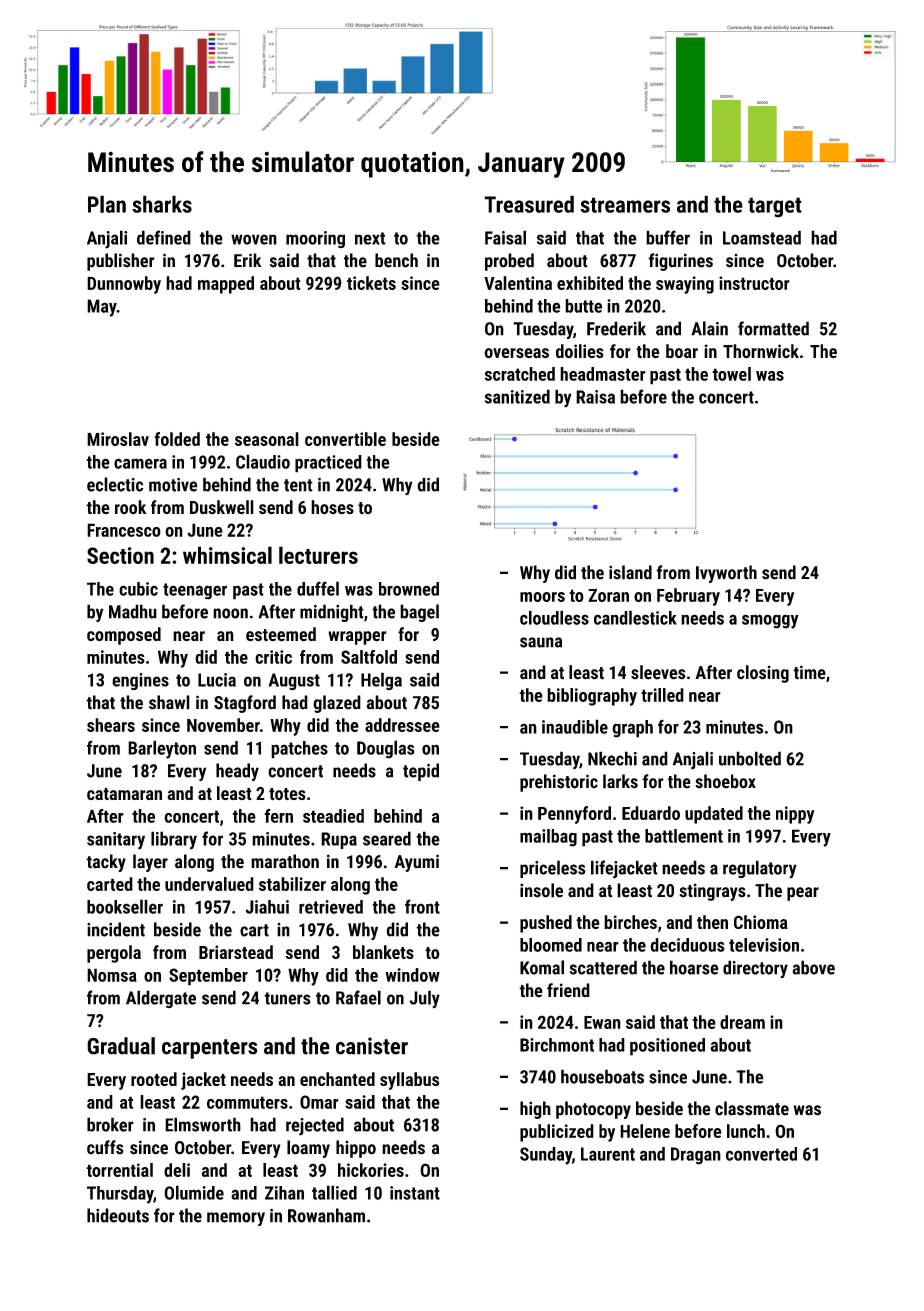 The height and width of the image is (1311, 924). What do you see at coordinates (345, 439) in the image?
I see `convertible` at bounding box center [345, 439].
